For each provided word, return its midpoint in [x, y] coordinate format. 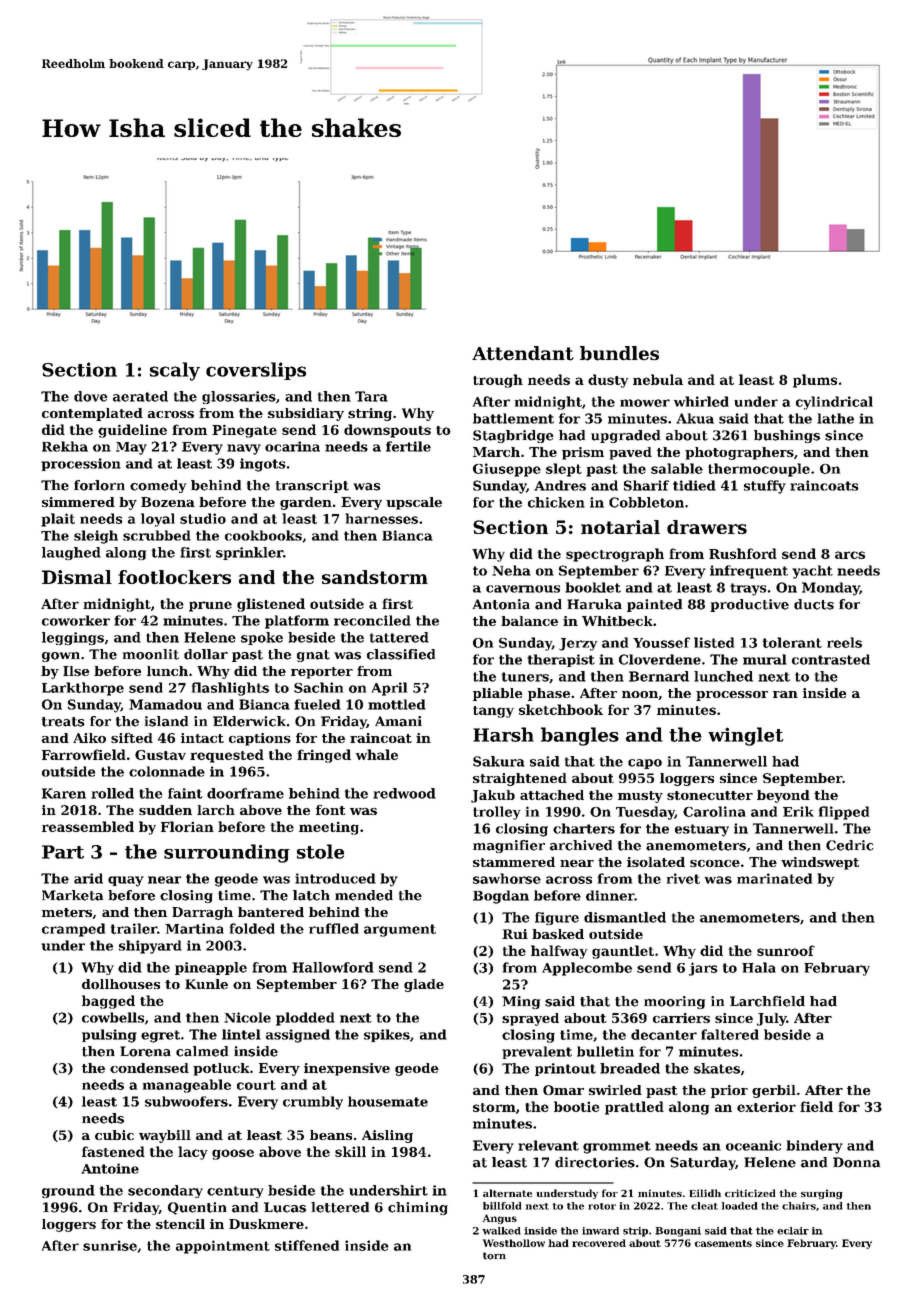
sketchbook [561, 709]
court [256, 1085]
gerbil [774, 1091]
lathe [835, 418]
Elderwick [249, 721]
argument [400, 930]
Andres [560, 485]
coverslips [256, 371]
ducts [814, 604]
